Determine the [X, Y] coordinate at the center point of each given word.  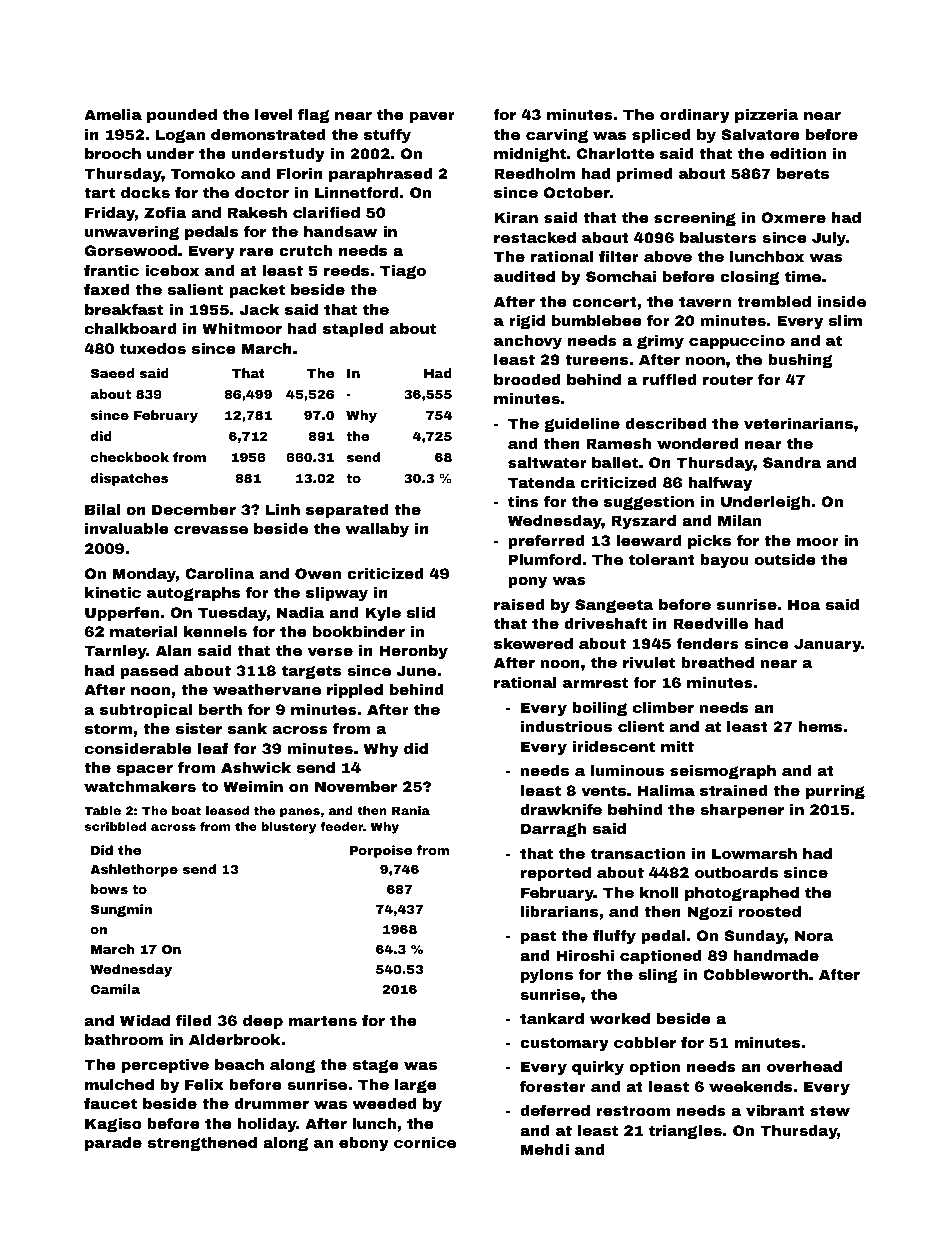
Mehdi [545, 1149]
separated [347, 511]
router [728, 379]
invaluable [127, 528]
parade [113, 1144]
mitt [677, 746]
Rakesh [257, 212]
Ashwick [256, 767]
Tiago [403, 272]
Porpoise [381, 851]
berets [803, 173]
